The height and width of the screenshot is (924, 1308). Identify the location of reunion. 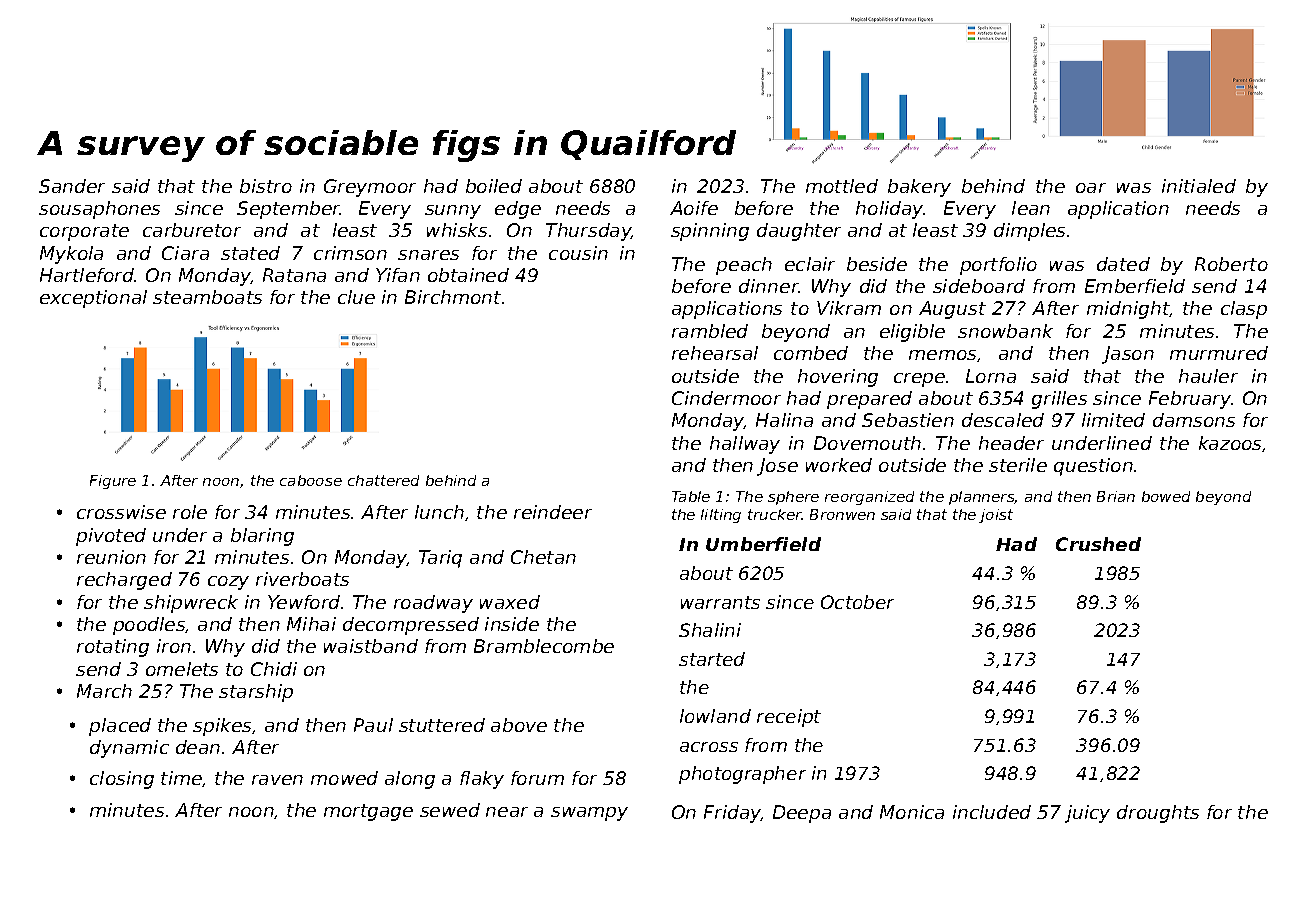
(111, 557).
